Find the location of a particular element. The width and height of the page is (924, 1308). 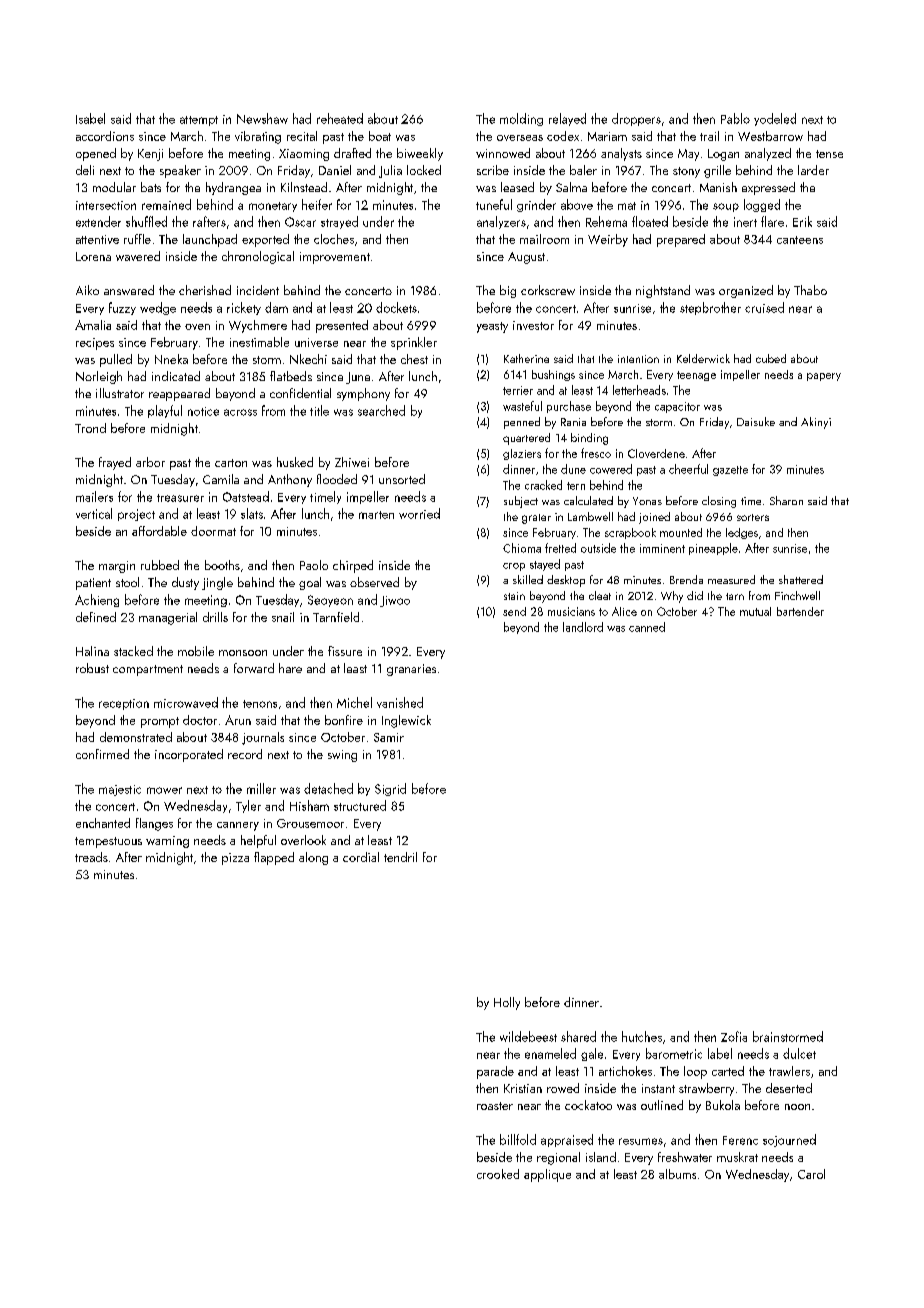

bartender is located at coordinates (800, 611).
